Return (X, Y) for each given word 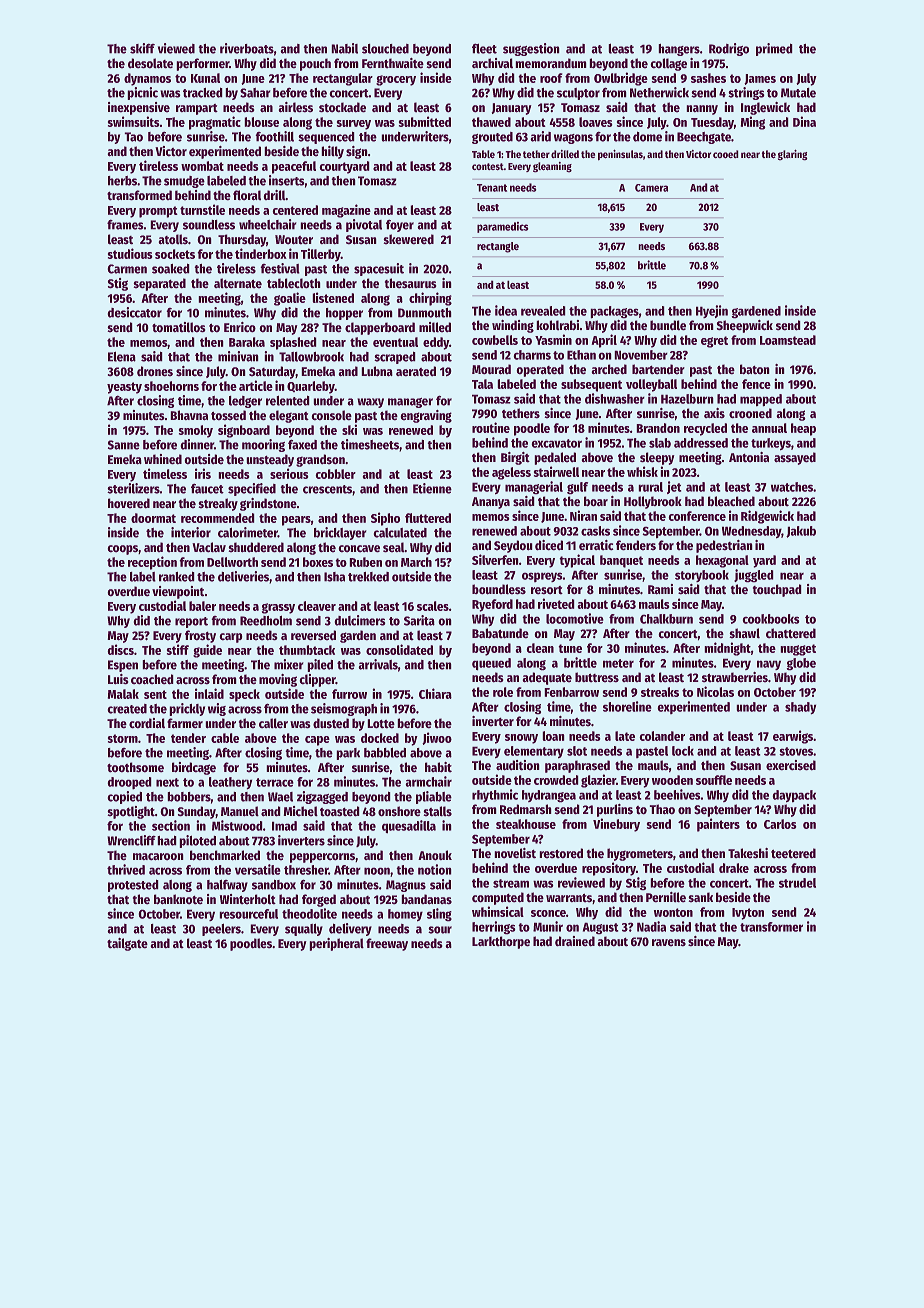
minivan (238, 356)
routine (491, 427)
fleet (484, 48)
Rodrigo (729, 49)
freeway (387, 944)
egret (714, 342)
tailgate (127, 944)
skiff (142, 48)
